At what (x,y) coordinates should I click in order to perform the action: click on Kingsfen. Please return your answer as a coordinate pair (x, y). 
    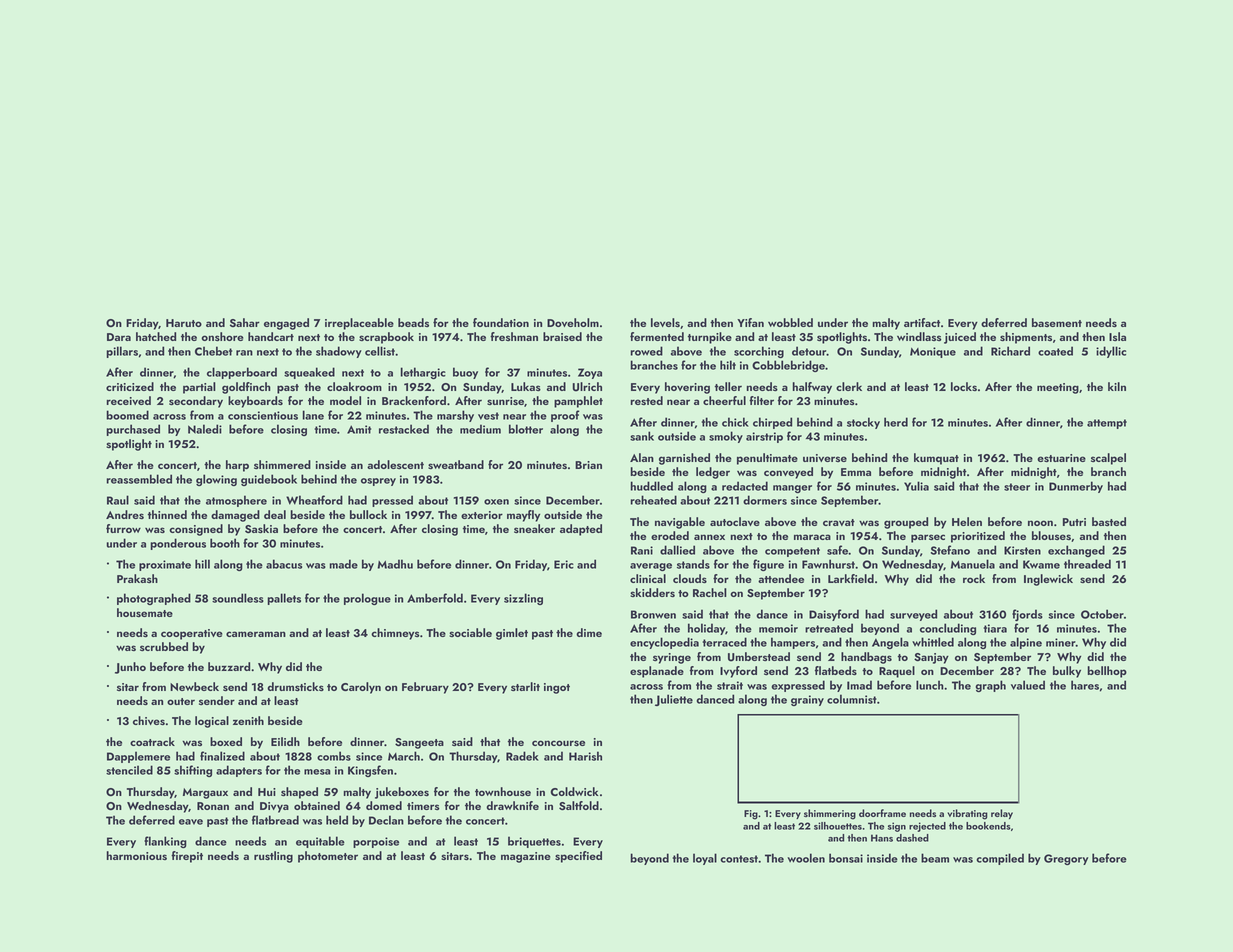
    Looking at the image, I should click on (370, 771).
